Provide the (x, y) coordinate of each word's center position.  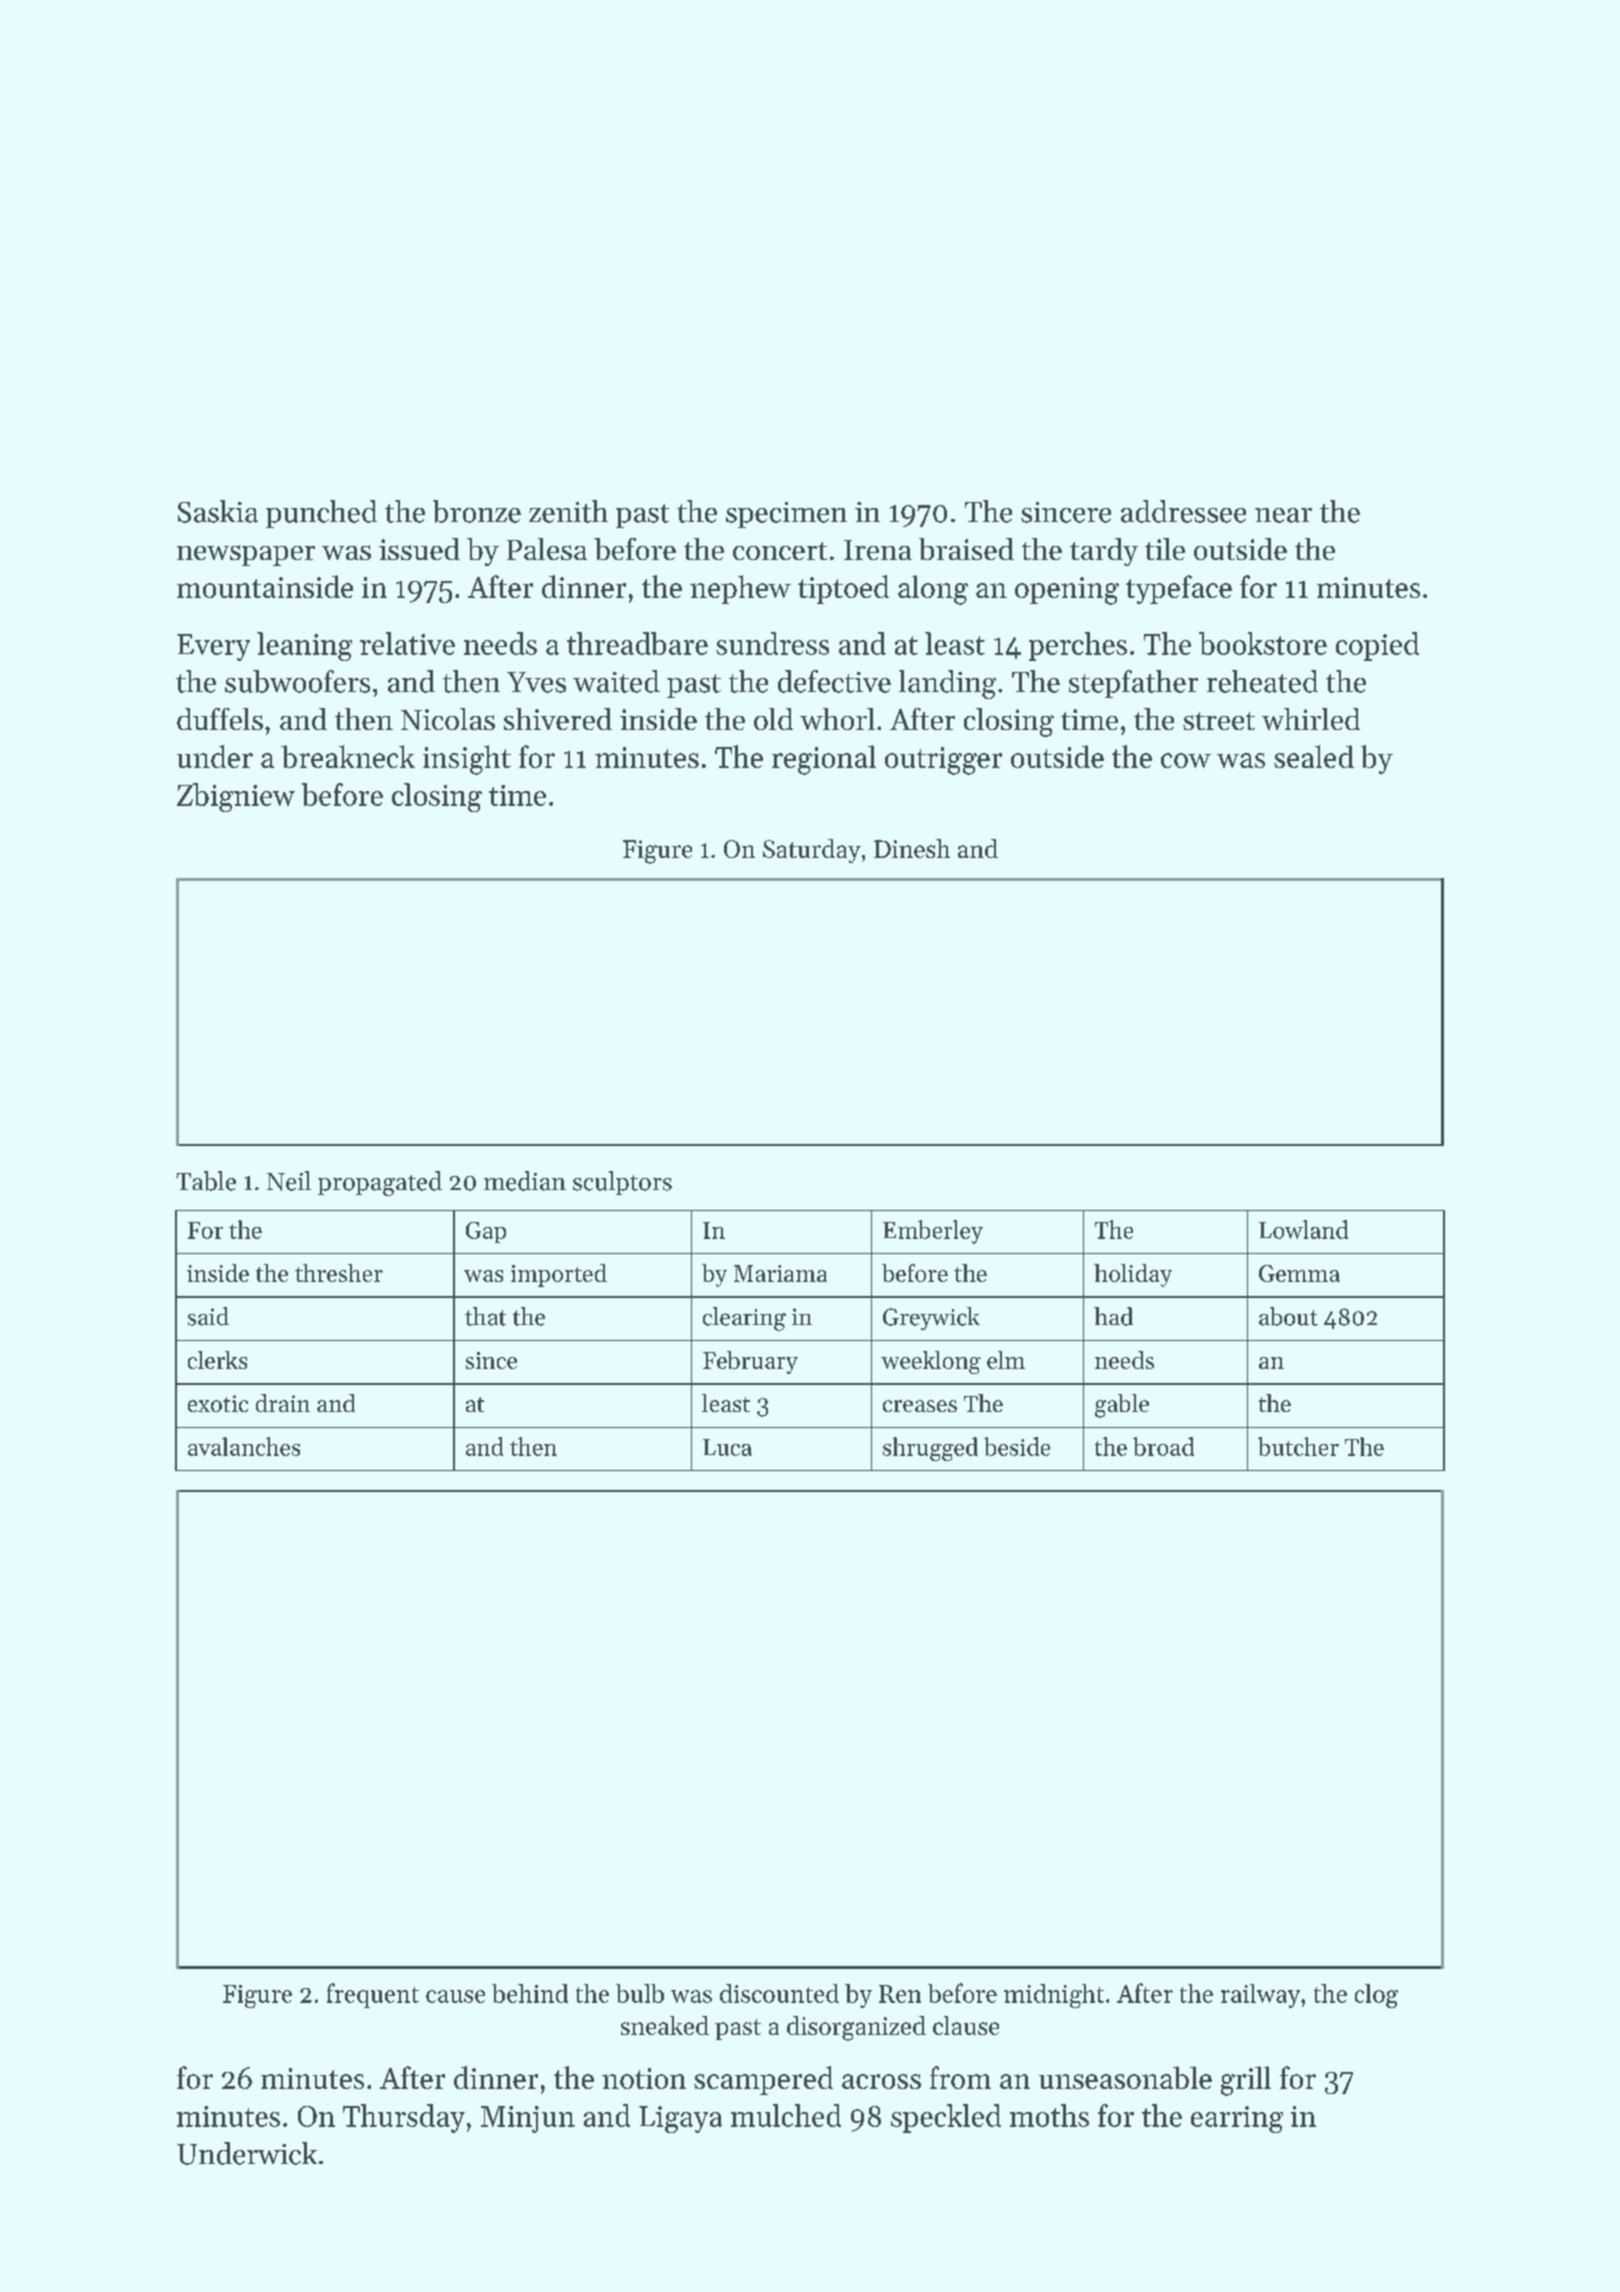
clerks (217, 1360)
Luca (727, 1447)
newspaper (246, 555)
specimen (786, 515)
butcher (1298, 1446)
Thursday (404, 2118)
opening (1067, 591)
